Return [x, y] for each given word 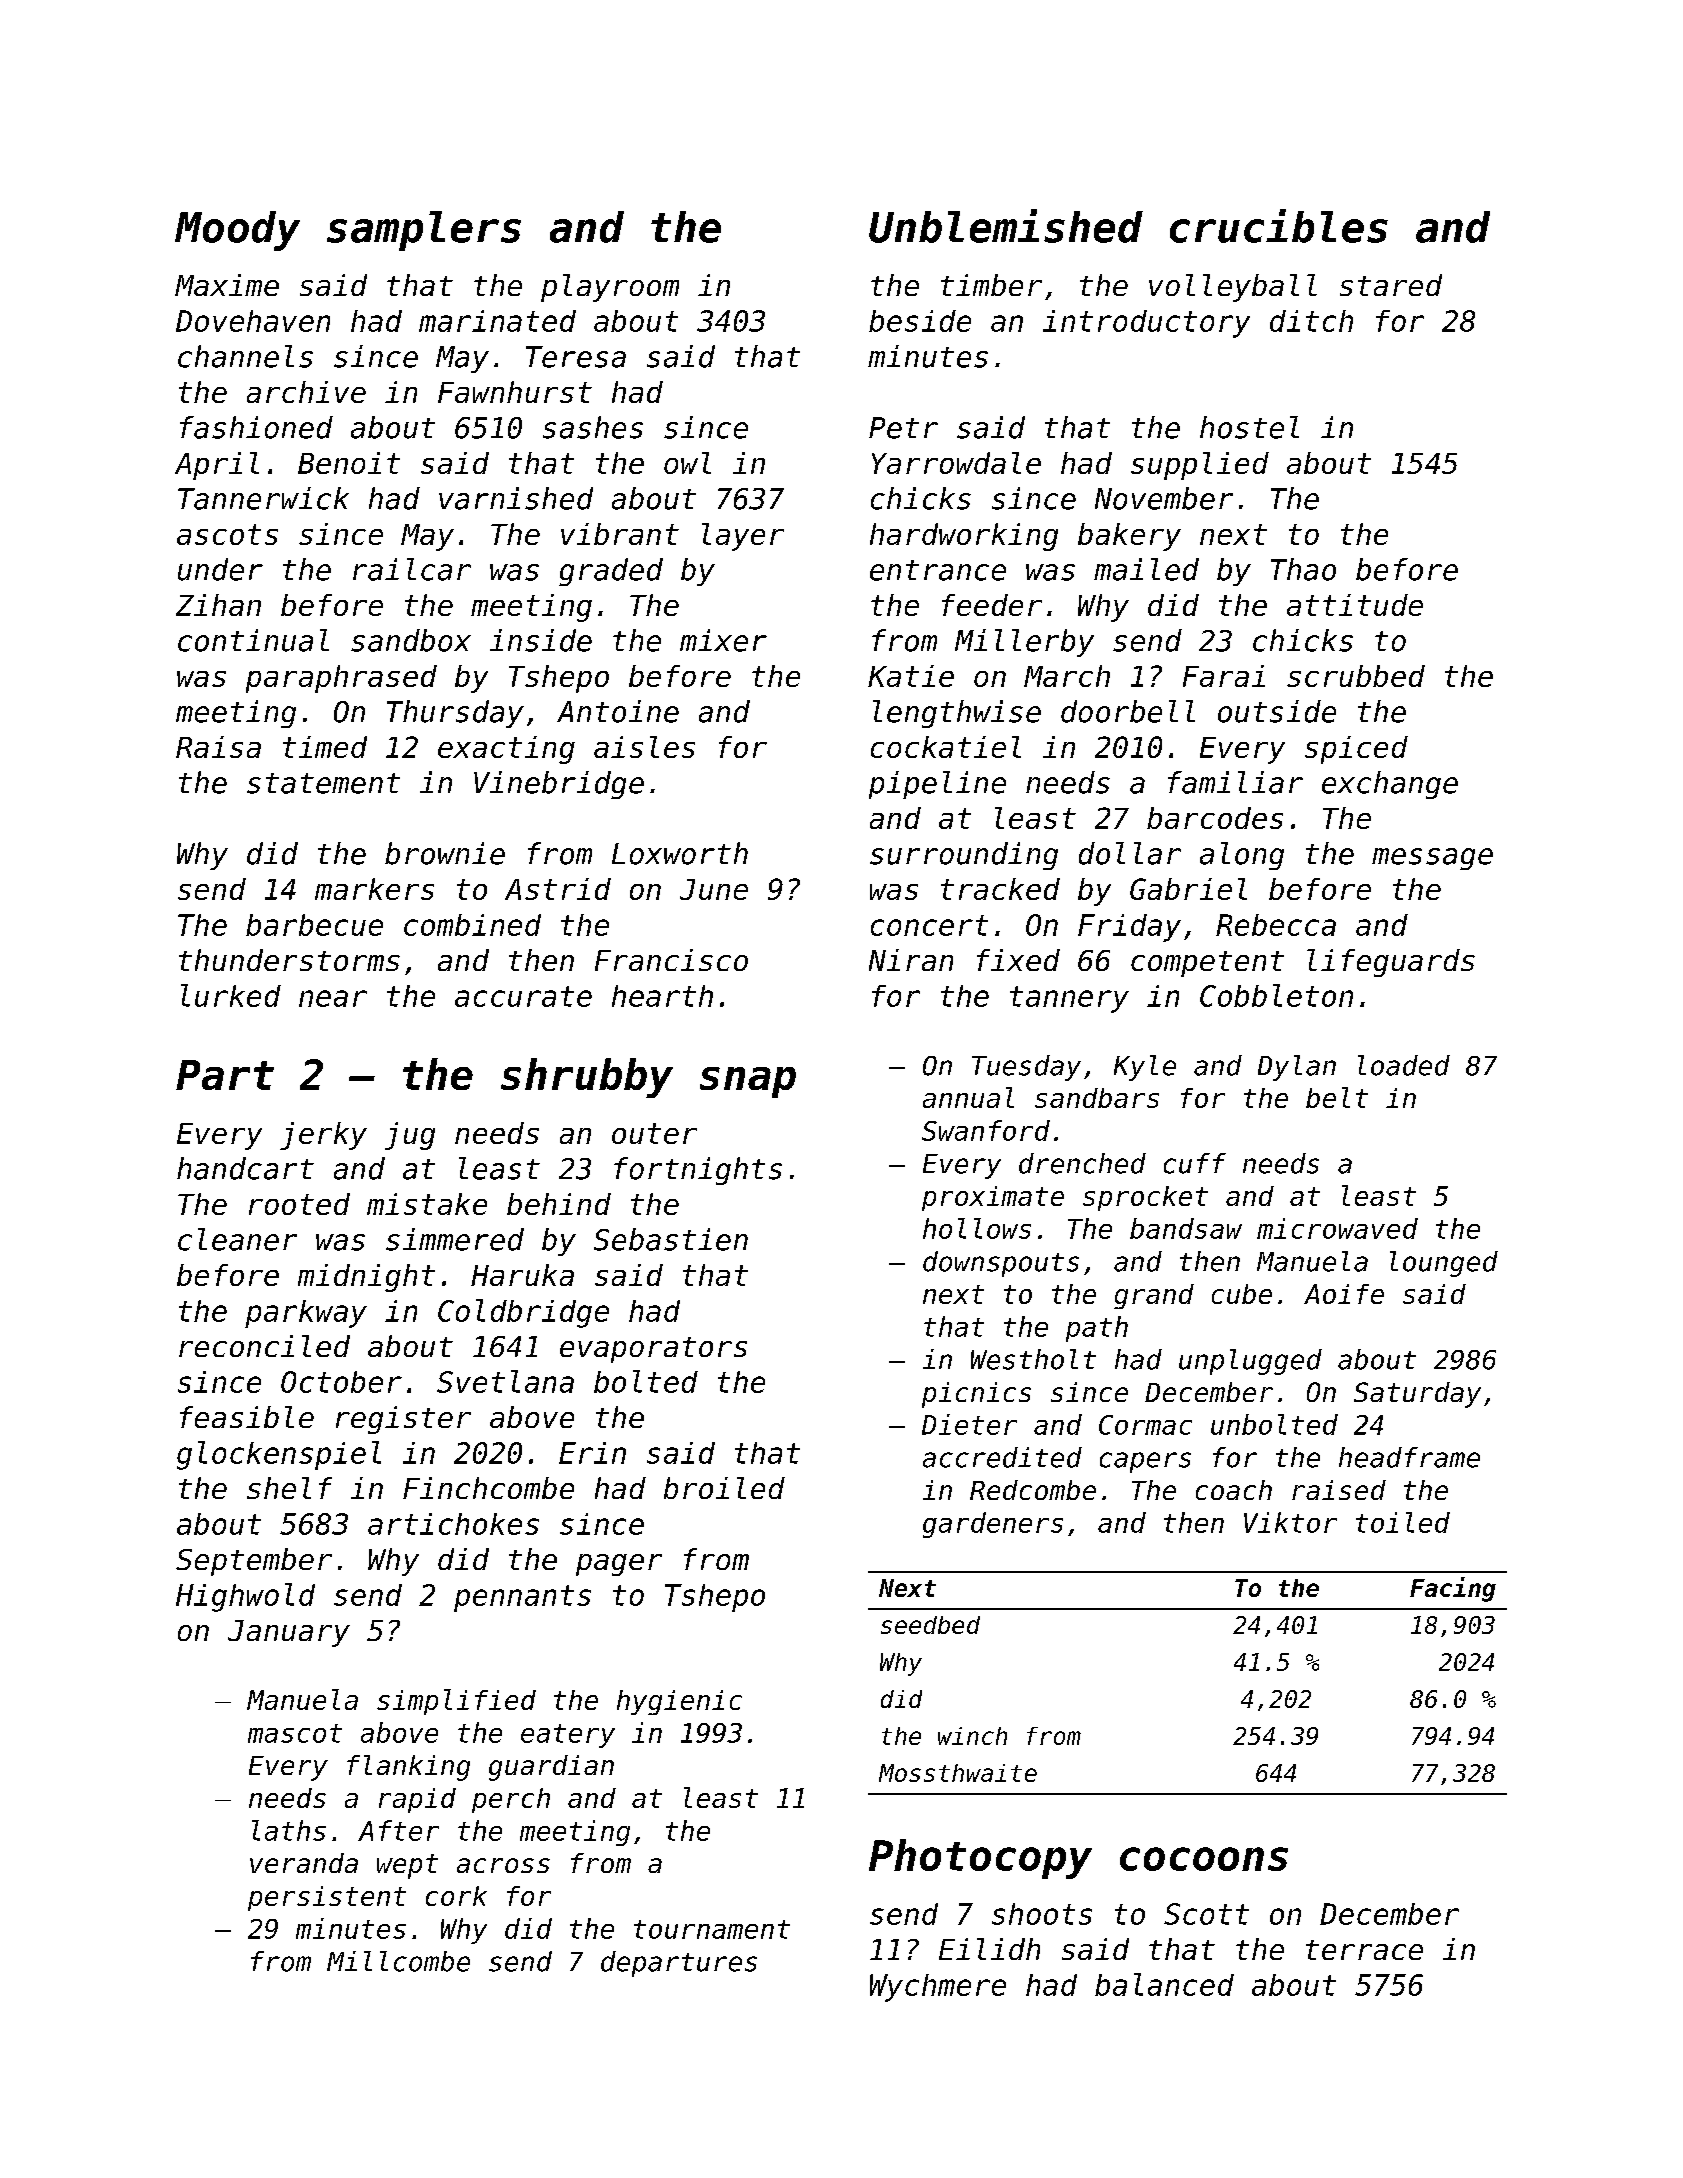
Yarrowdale [956, 463]
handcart [245, 1168]
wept [407, 1866]
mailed [1146, 569]
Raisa [218, 747]
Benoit [349, 463]
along [1242, 856]
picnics [976, 1395]
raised [1339, 1490]
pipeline [937, 785]
